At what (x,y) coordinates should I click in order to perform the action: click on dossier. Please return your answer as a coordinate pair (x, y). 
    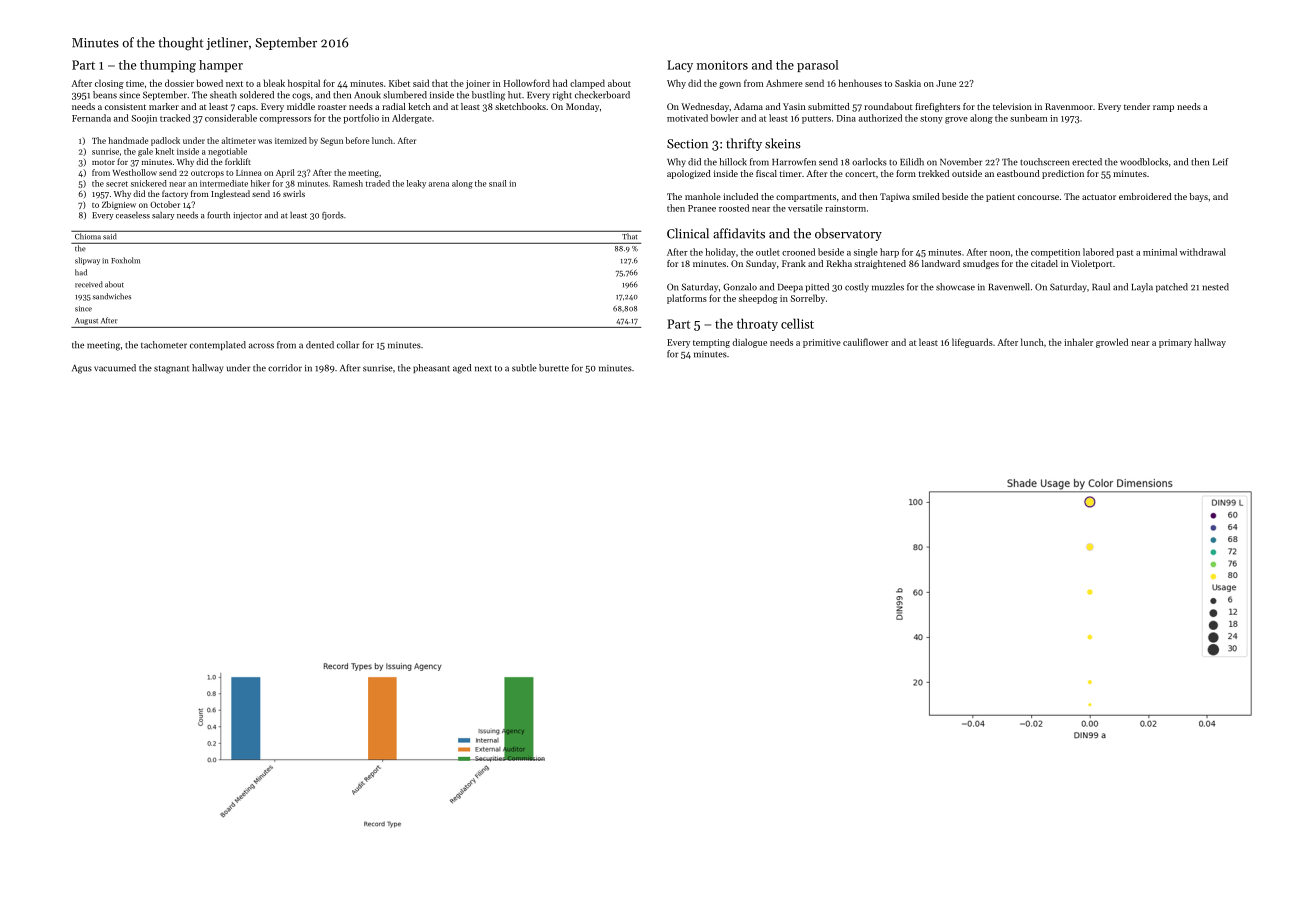
    Looking at the image, I should click on (179, 83).
